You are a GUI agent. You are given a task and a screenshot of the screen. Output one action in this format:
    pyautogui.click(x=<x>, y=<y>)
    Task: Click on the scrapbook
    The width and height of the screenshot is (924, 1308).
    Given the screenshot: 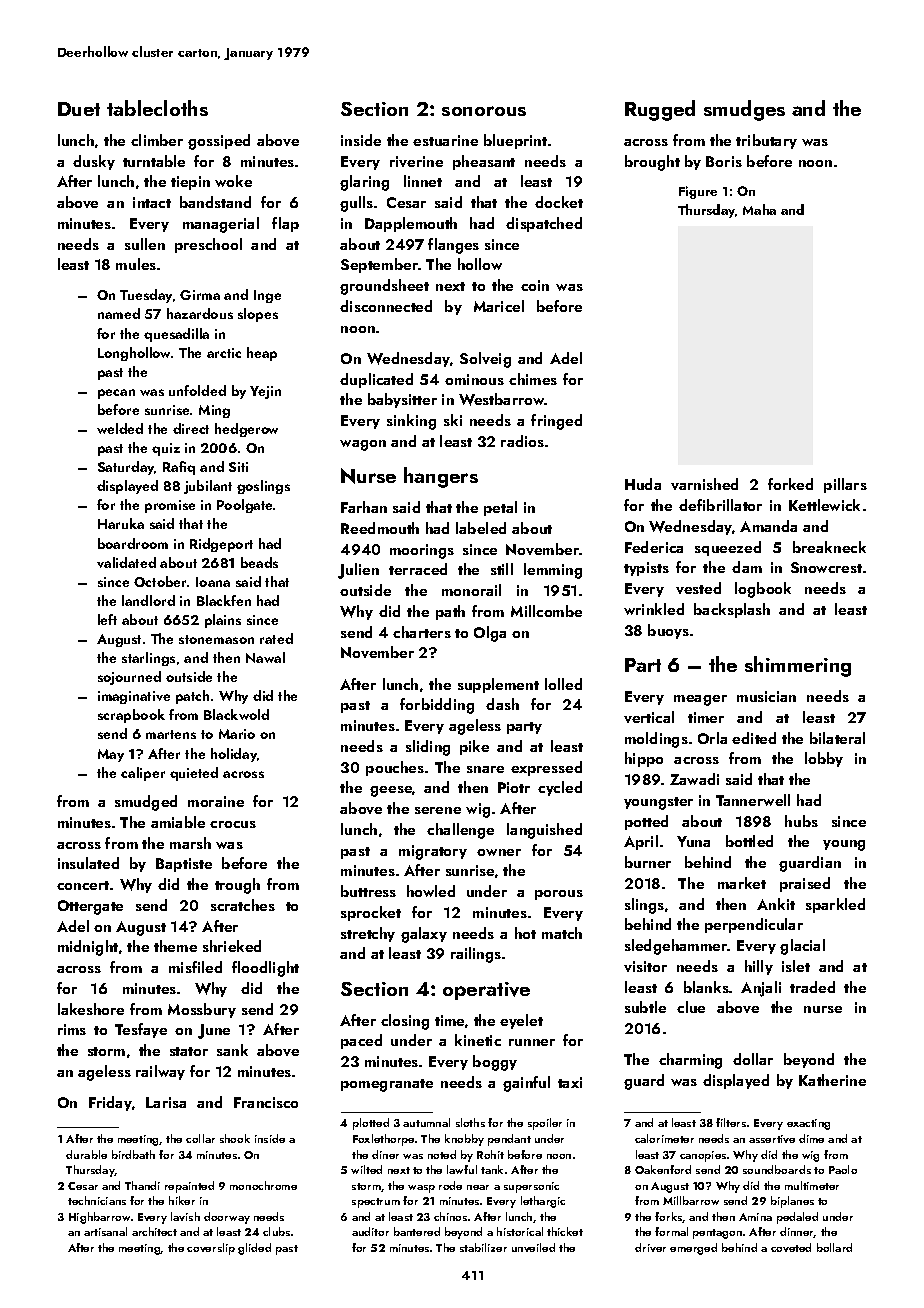 What is the action you would take?
    pyautogui.click(x=131, y=716)
